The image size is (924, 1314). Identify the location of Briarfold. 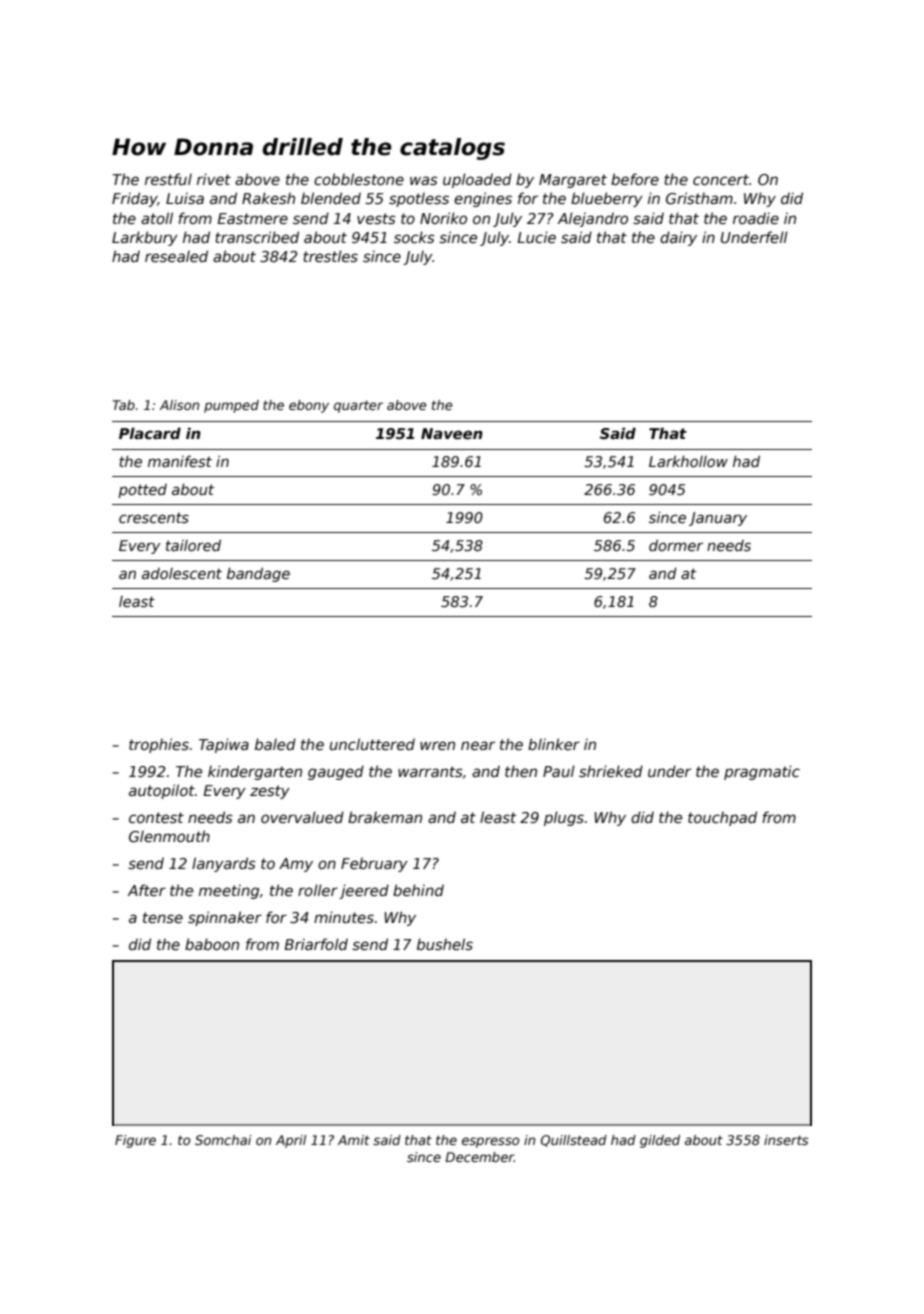
(316, 944).
